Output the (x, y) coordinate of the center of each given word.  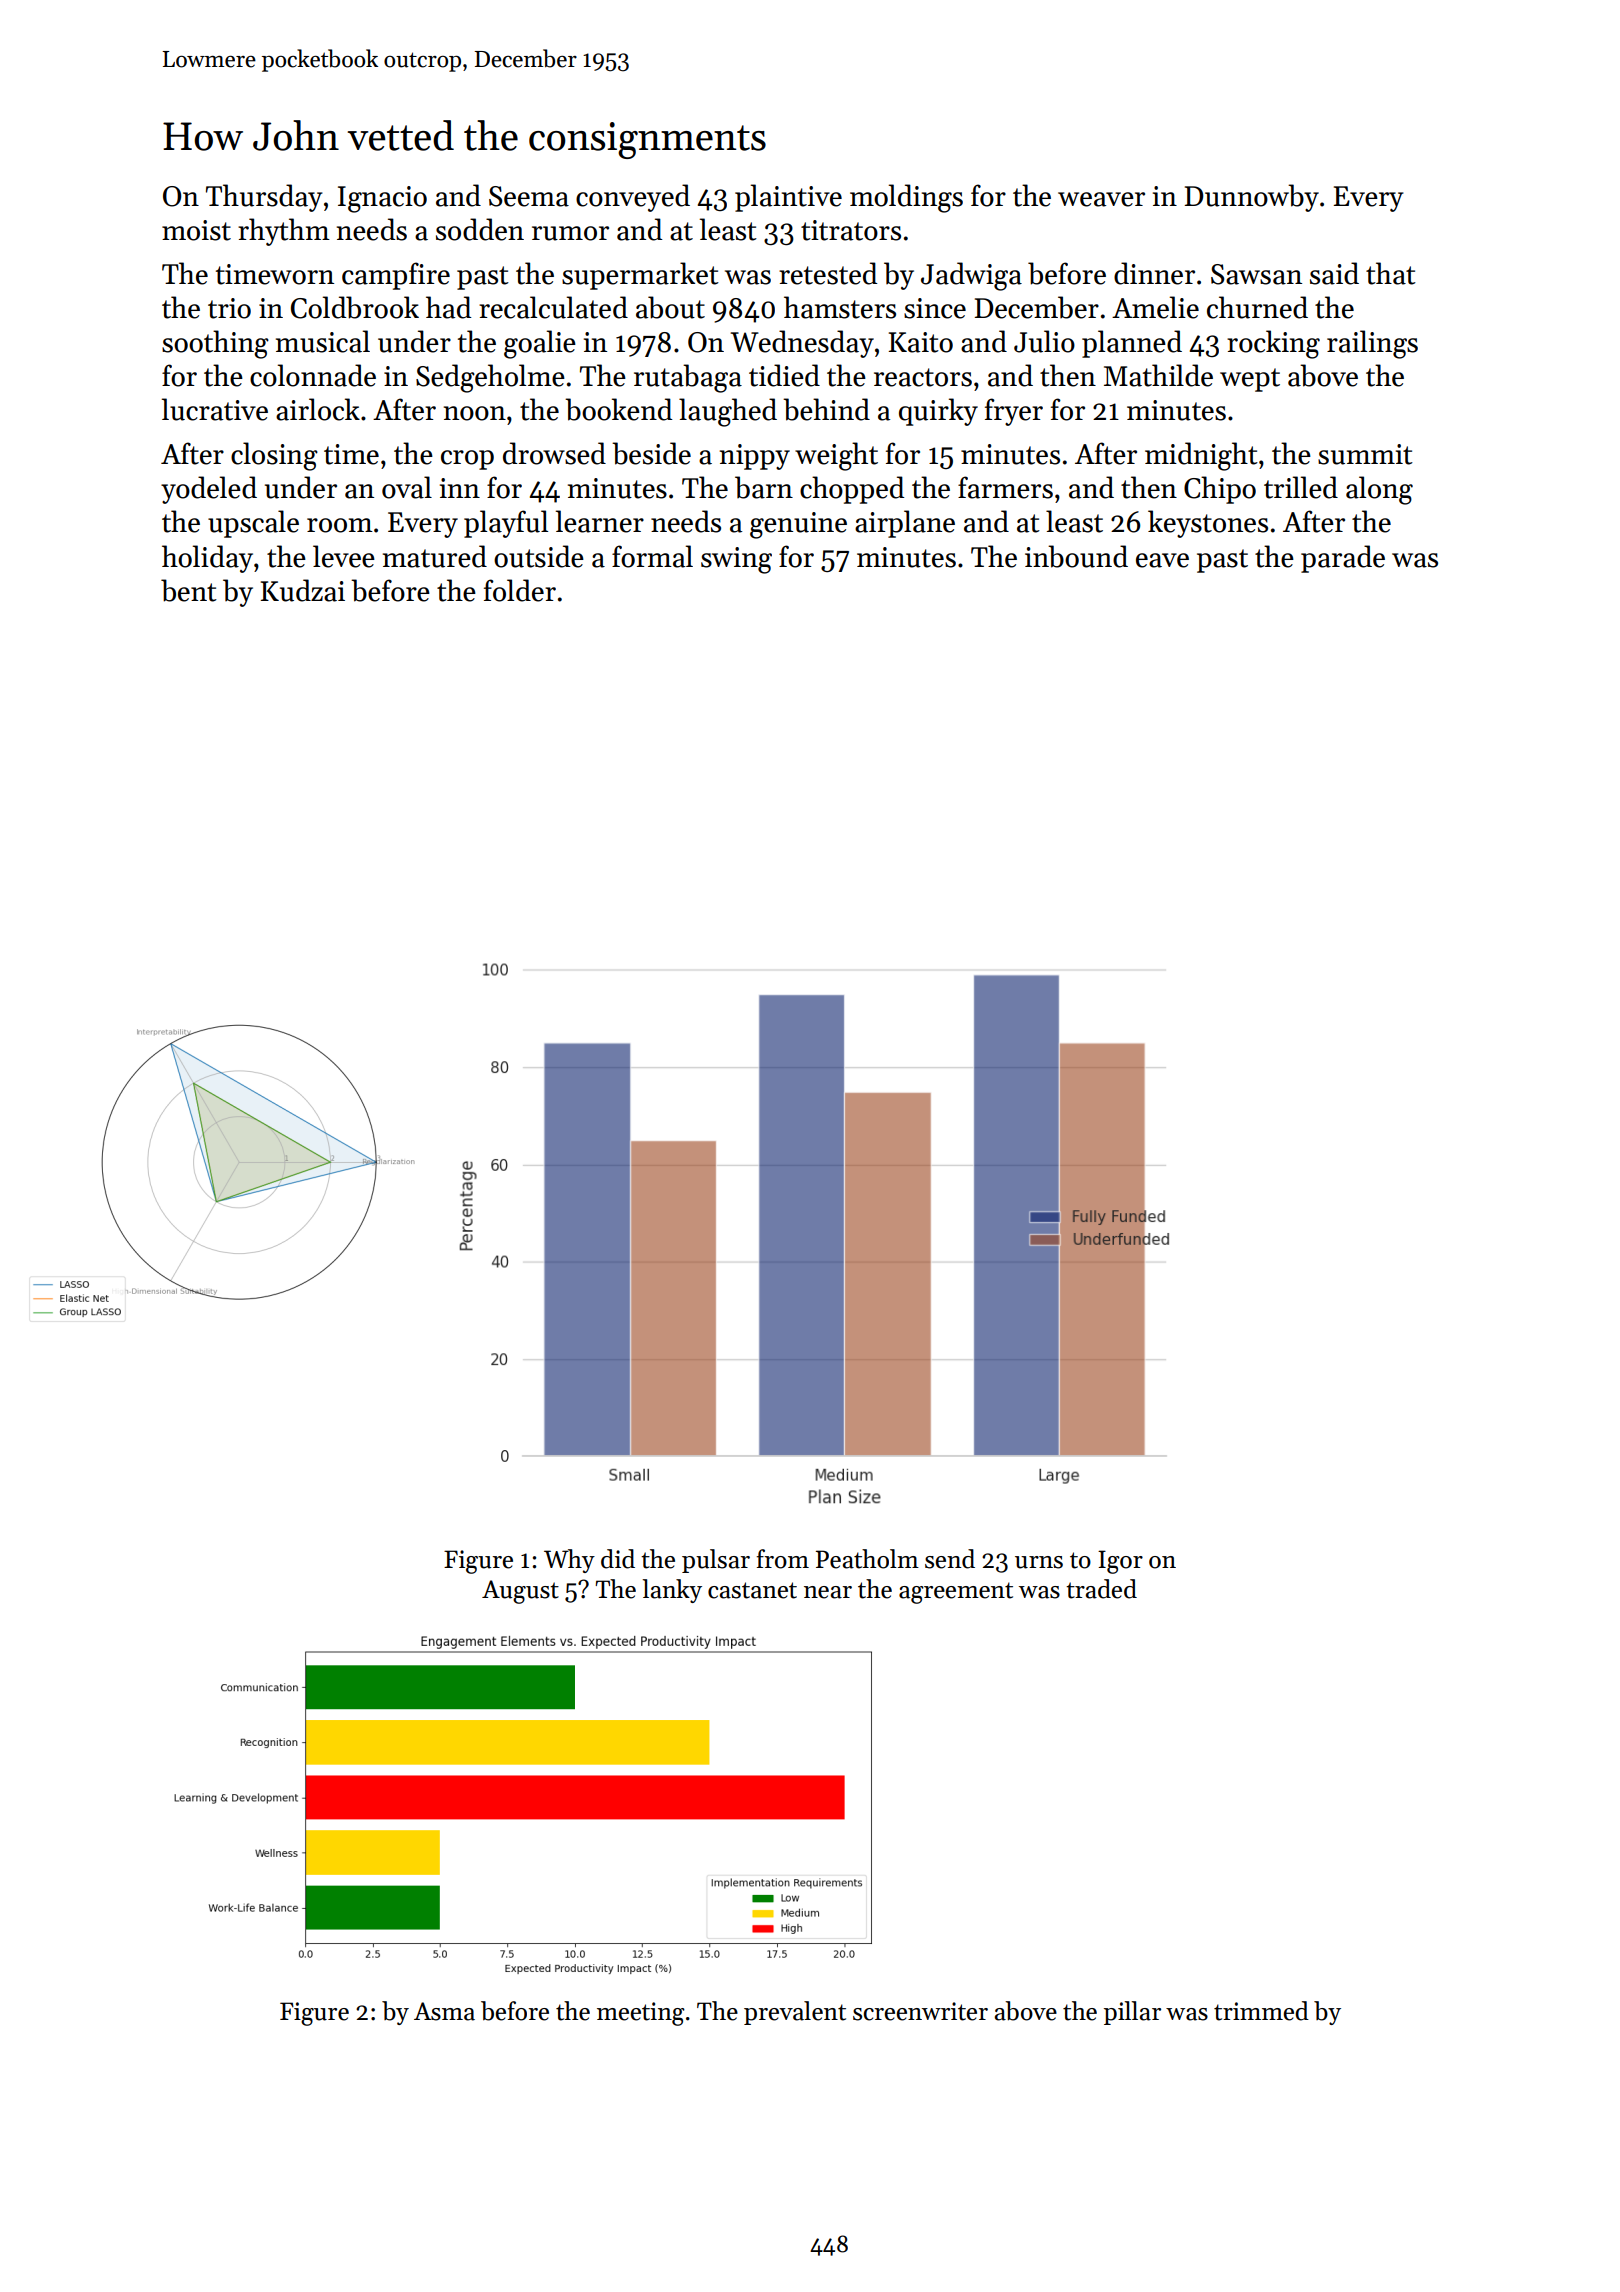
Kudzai (303, 590)
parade (1343, 559)
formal (652, 556)
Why (569, 1561)
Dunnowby (1252, 198)
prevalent (795, 2013)
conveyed (633, 198)
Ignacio (382, 199)
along (1379, 490)
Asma (444, 2011)
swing (736, 560)
